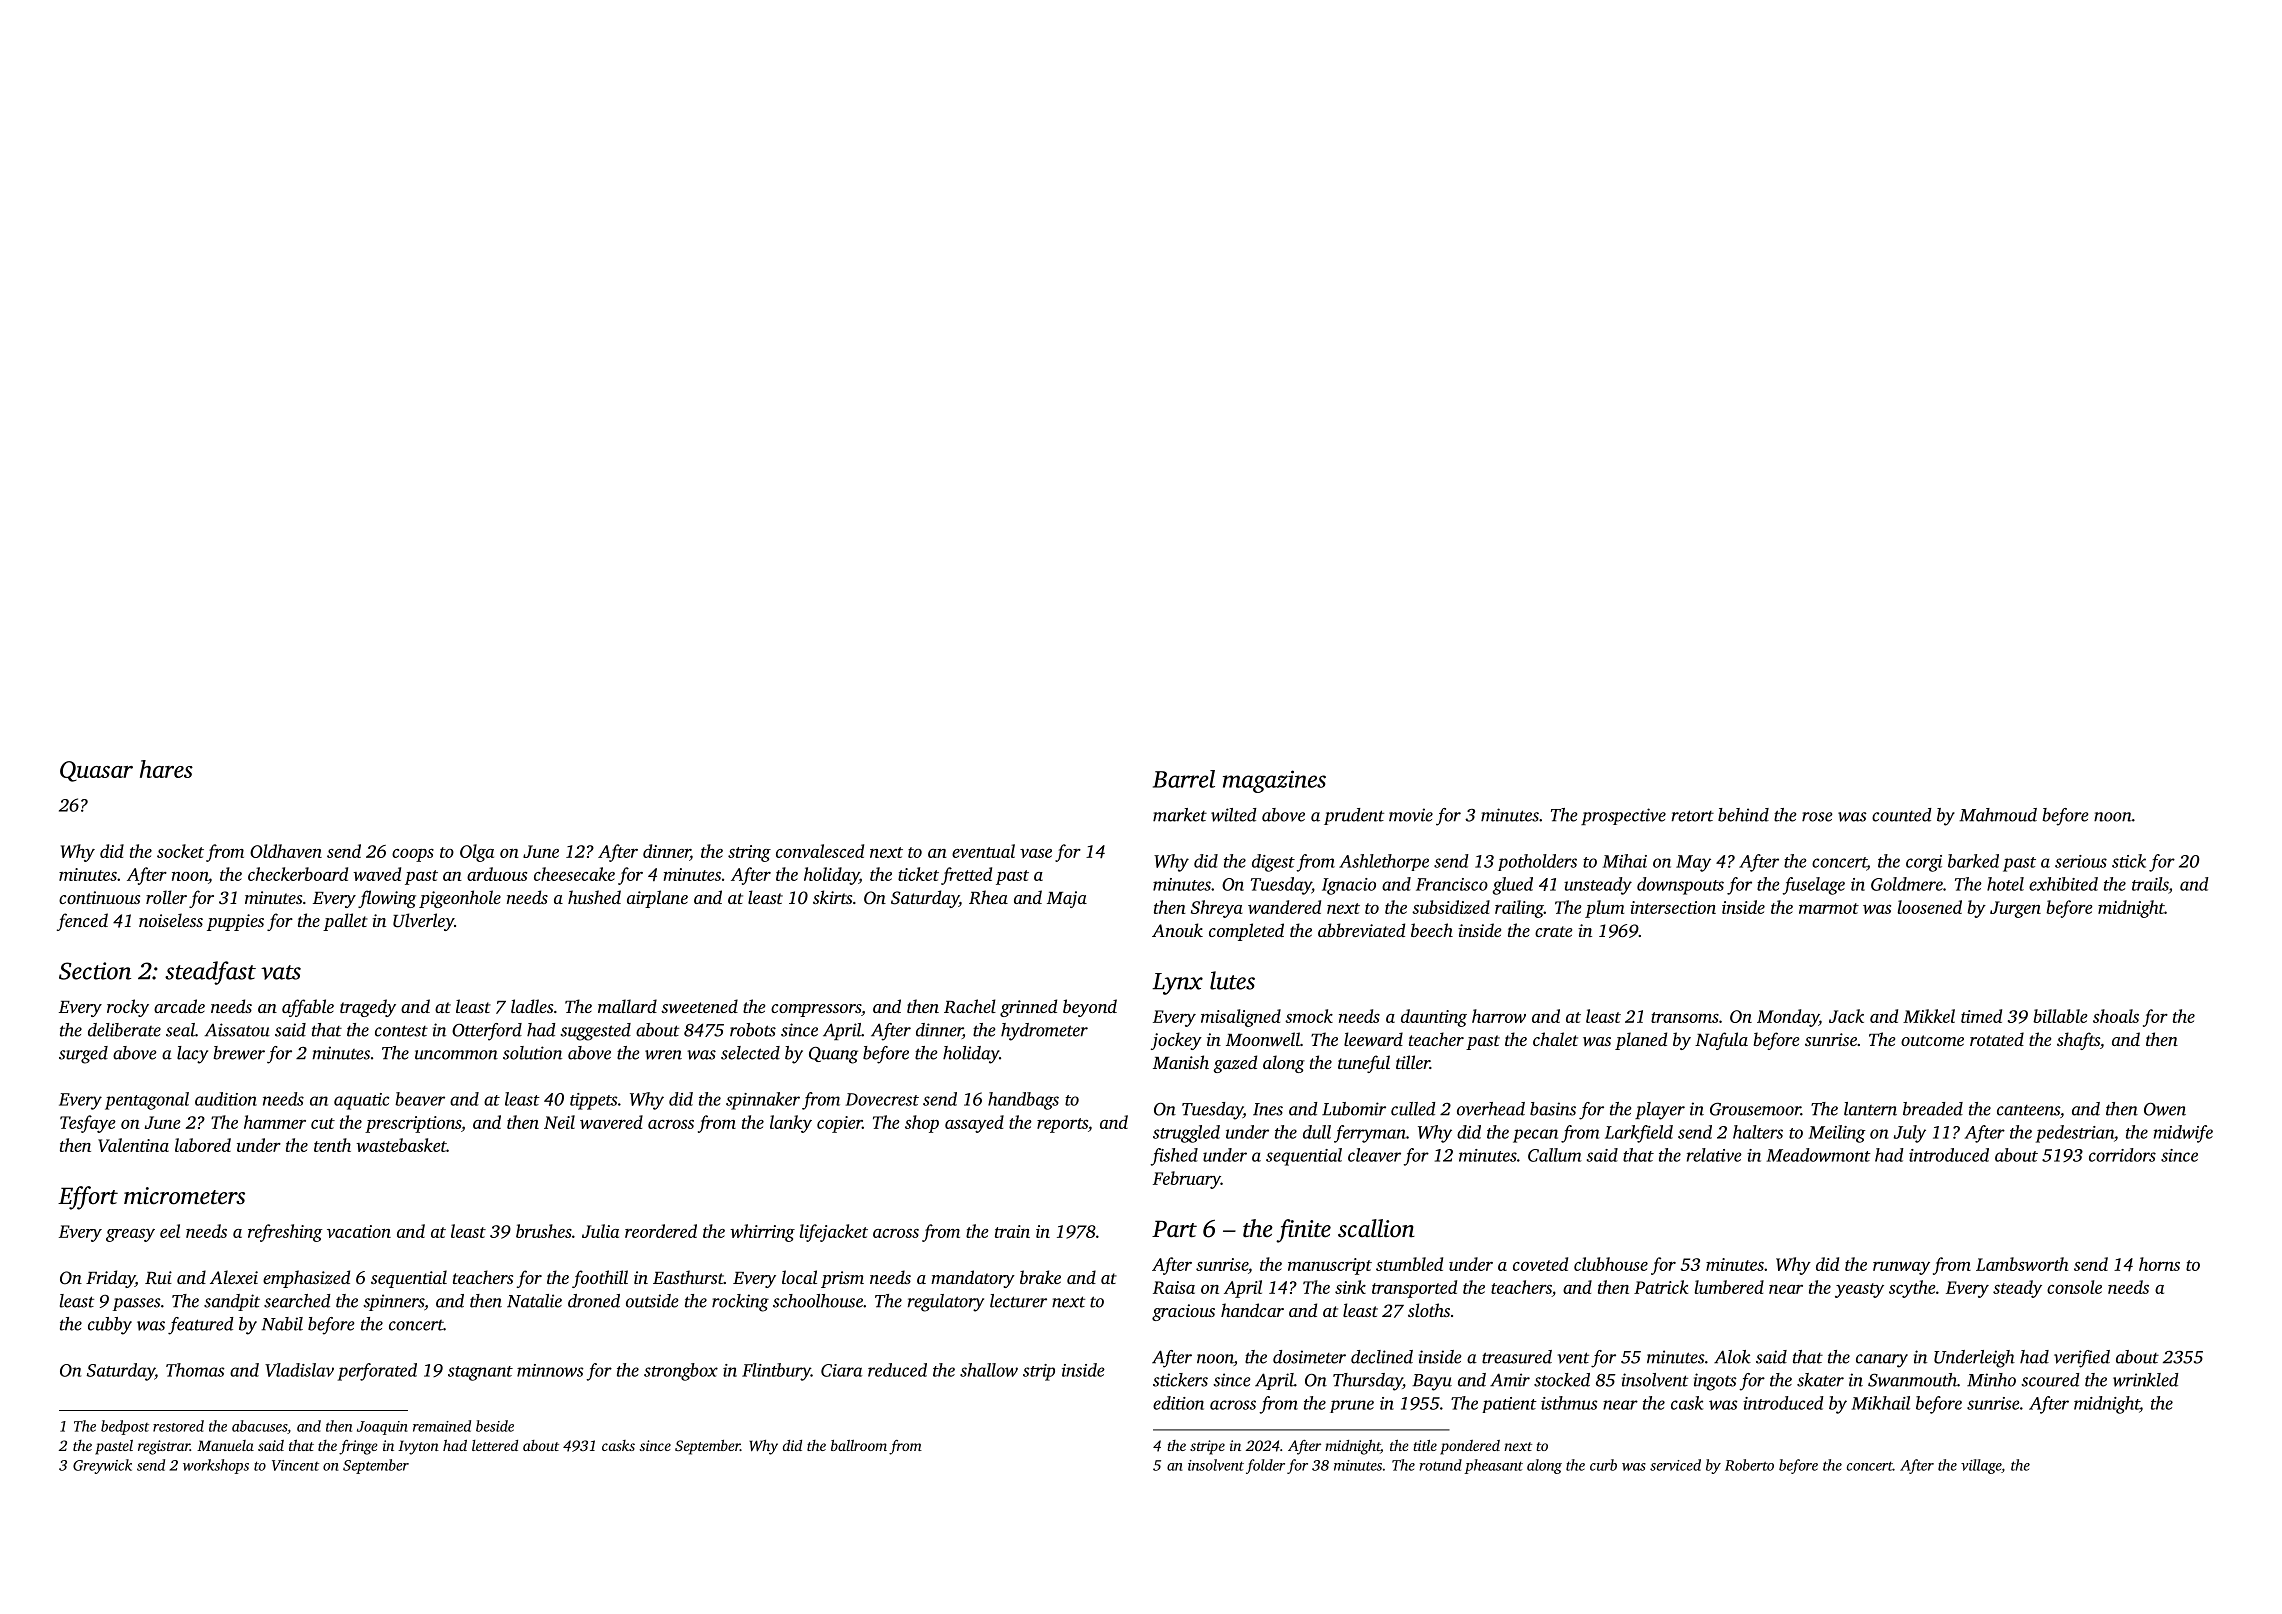 The image size is (2282, 1614). I want to click on Lambsworth, so click(2022, 1264).
